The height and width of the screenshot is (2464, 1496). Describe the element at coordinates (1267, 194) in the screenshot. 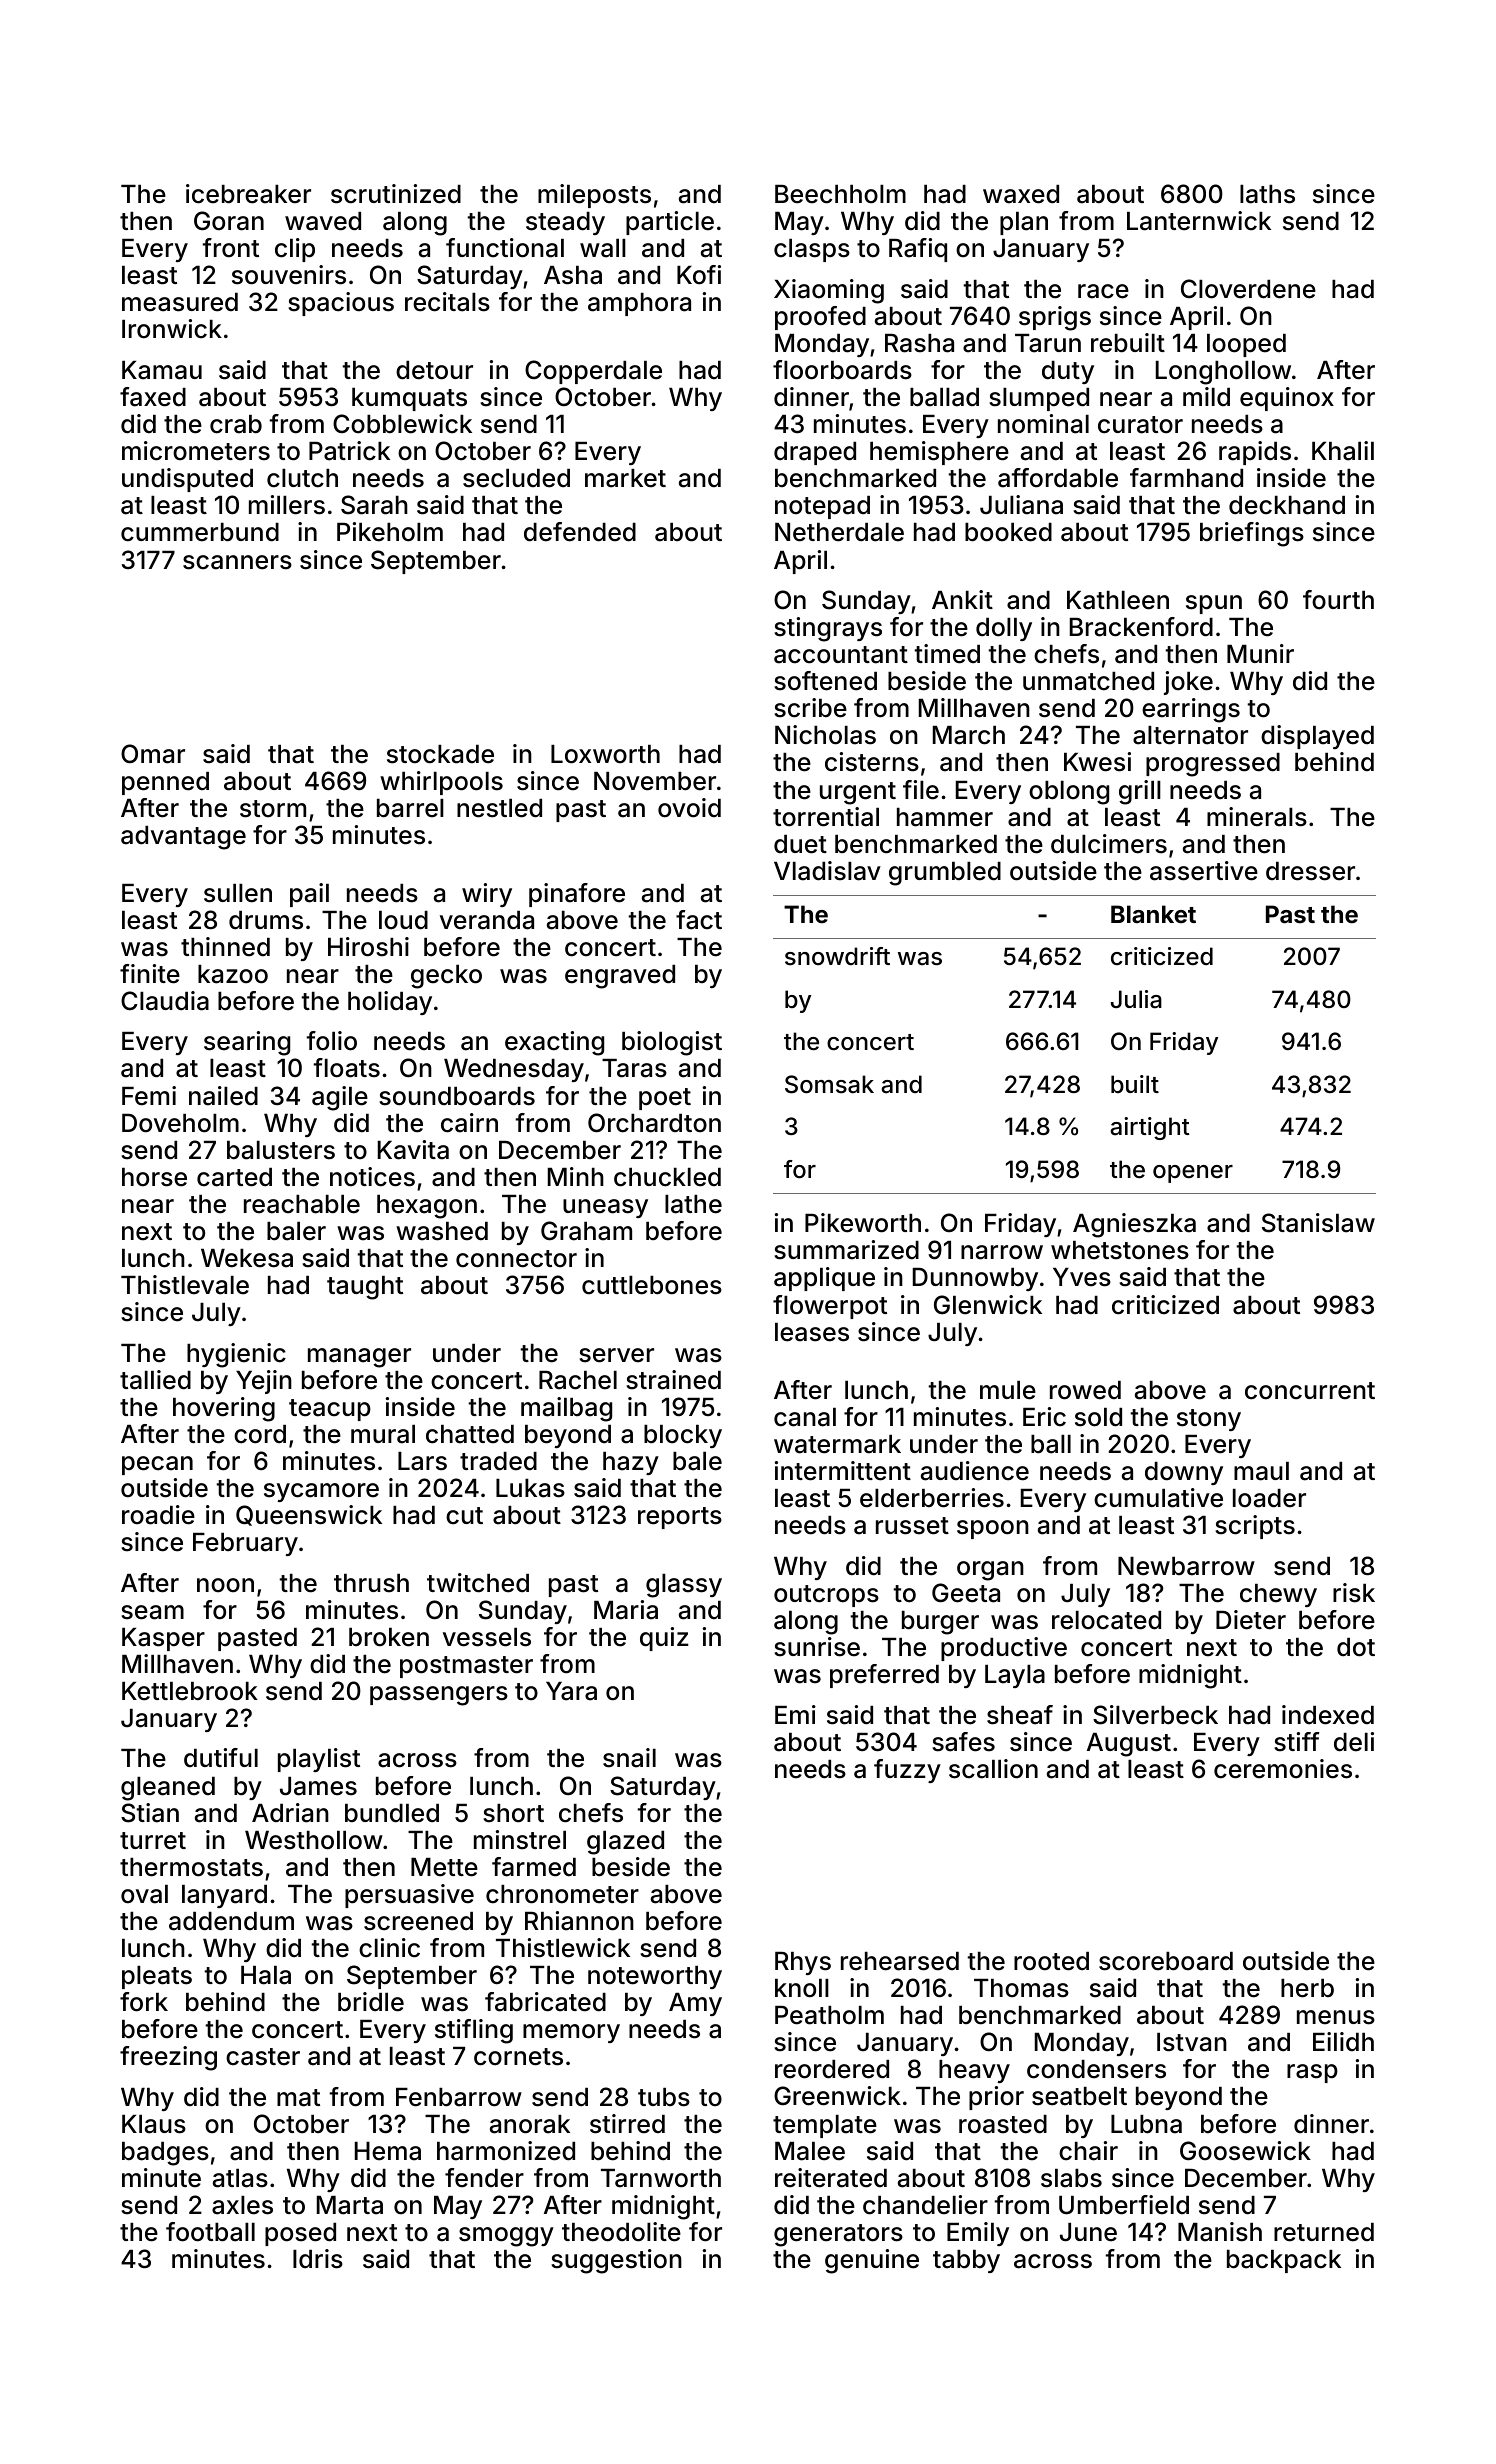

I see `laths` at that location.
